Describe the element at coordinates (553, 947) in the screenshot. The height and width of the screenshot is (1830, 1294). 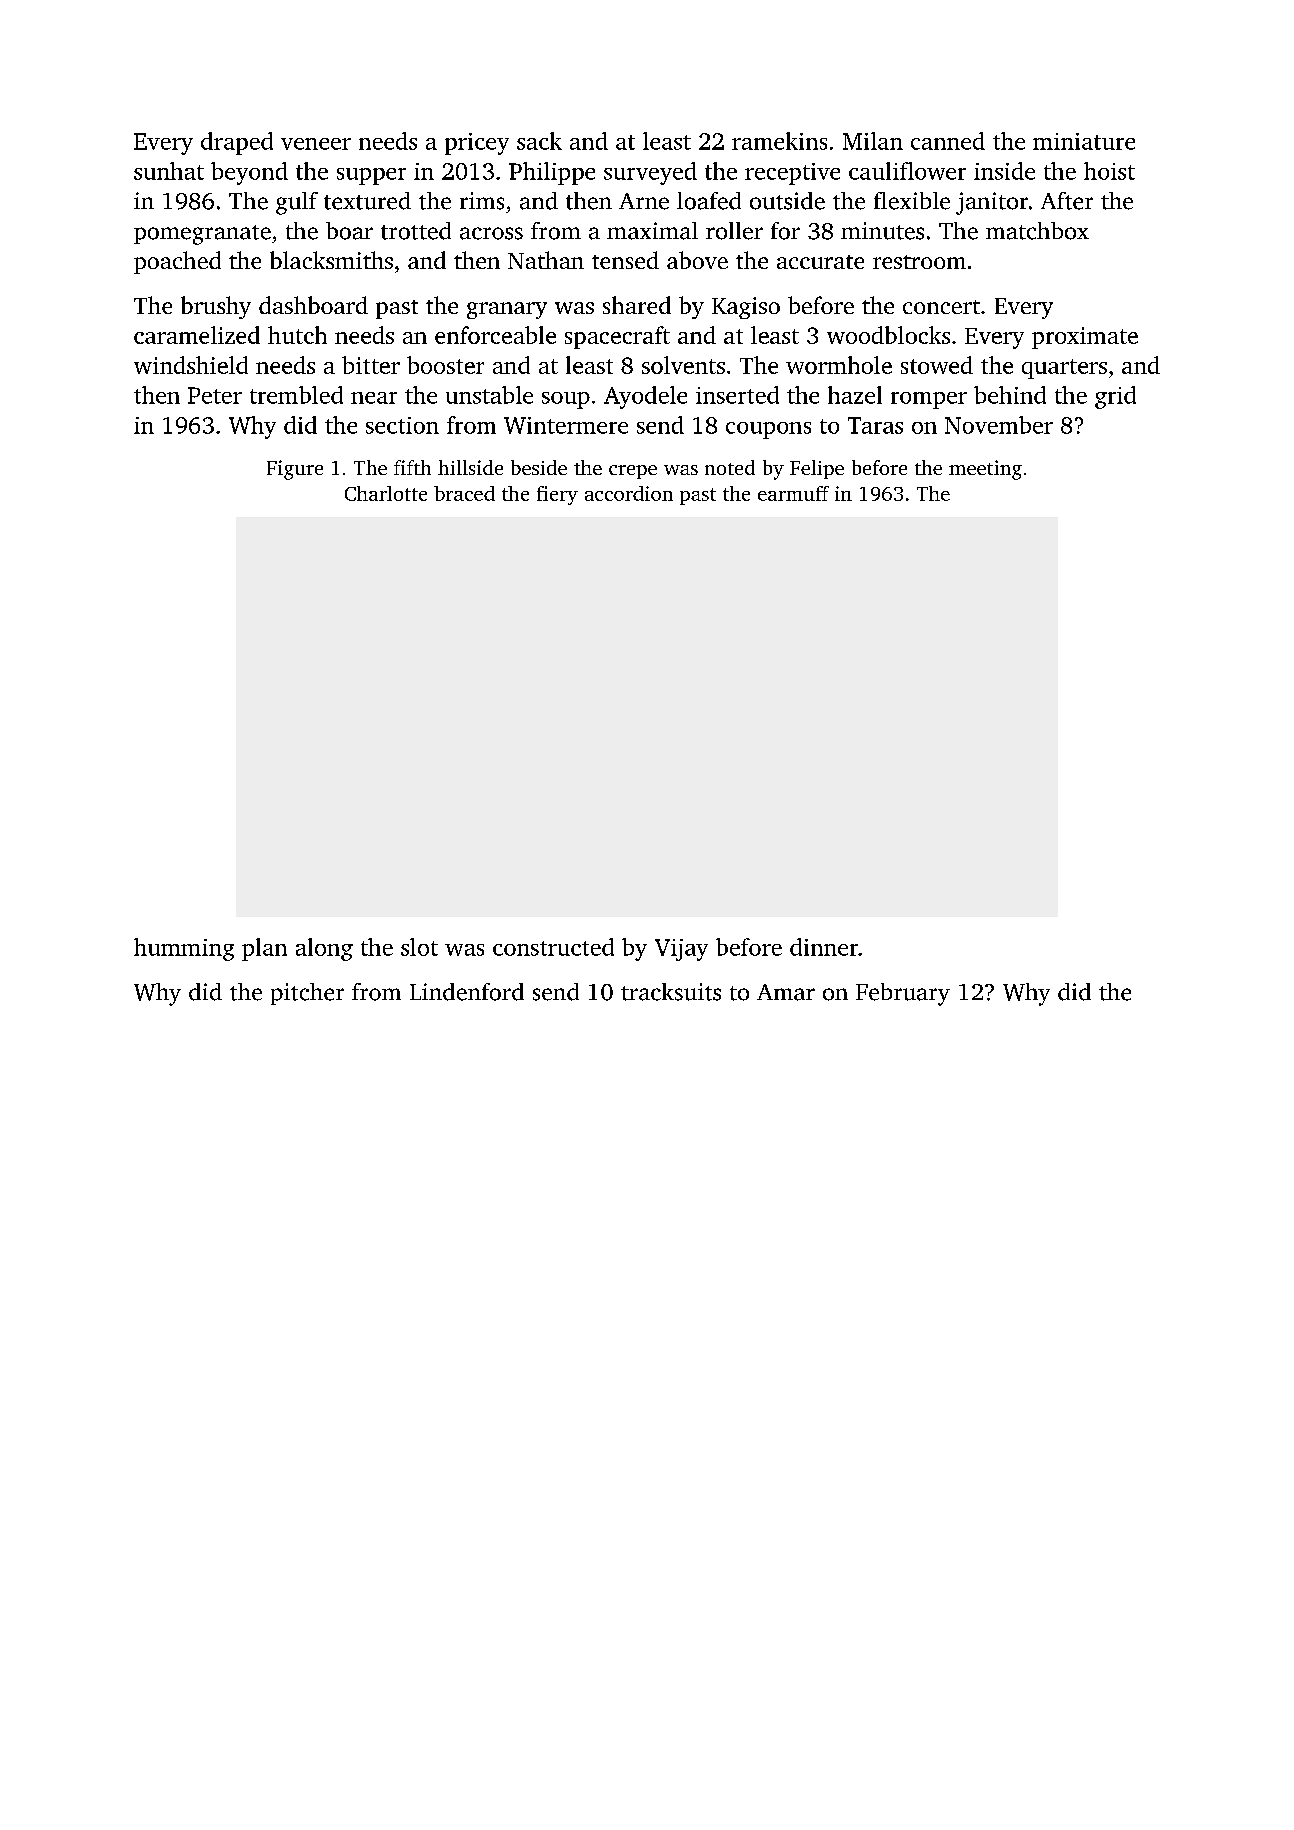
I see `constructed` at that location.
